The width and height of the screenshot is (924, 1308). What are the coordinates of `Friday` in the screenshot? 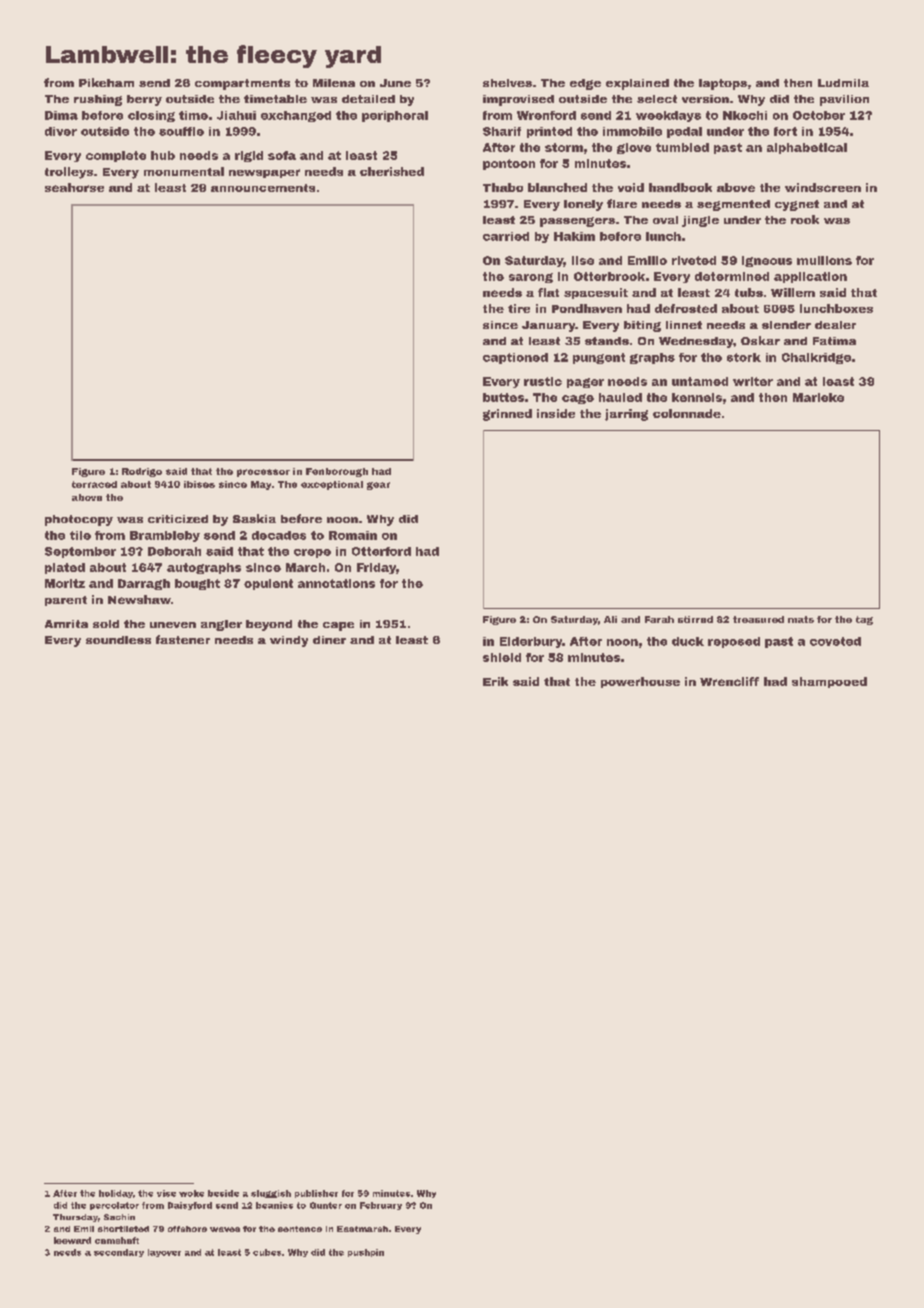 It's located at (376, 568).
